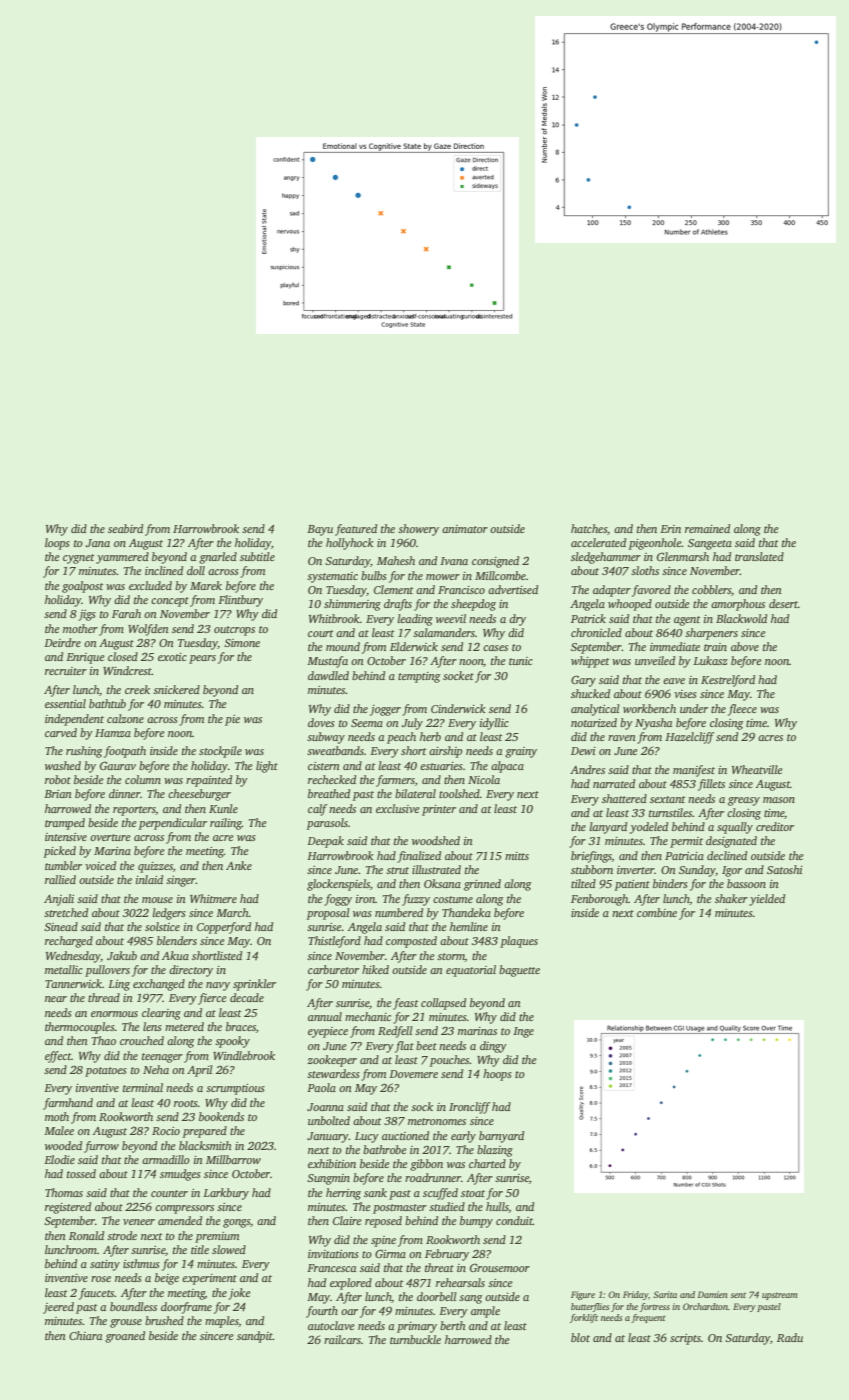 The image size is (849, 1400). Describe the element at coordinates (218, 558) in the document. I see `gnarled` at that location.
